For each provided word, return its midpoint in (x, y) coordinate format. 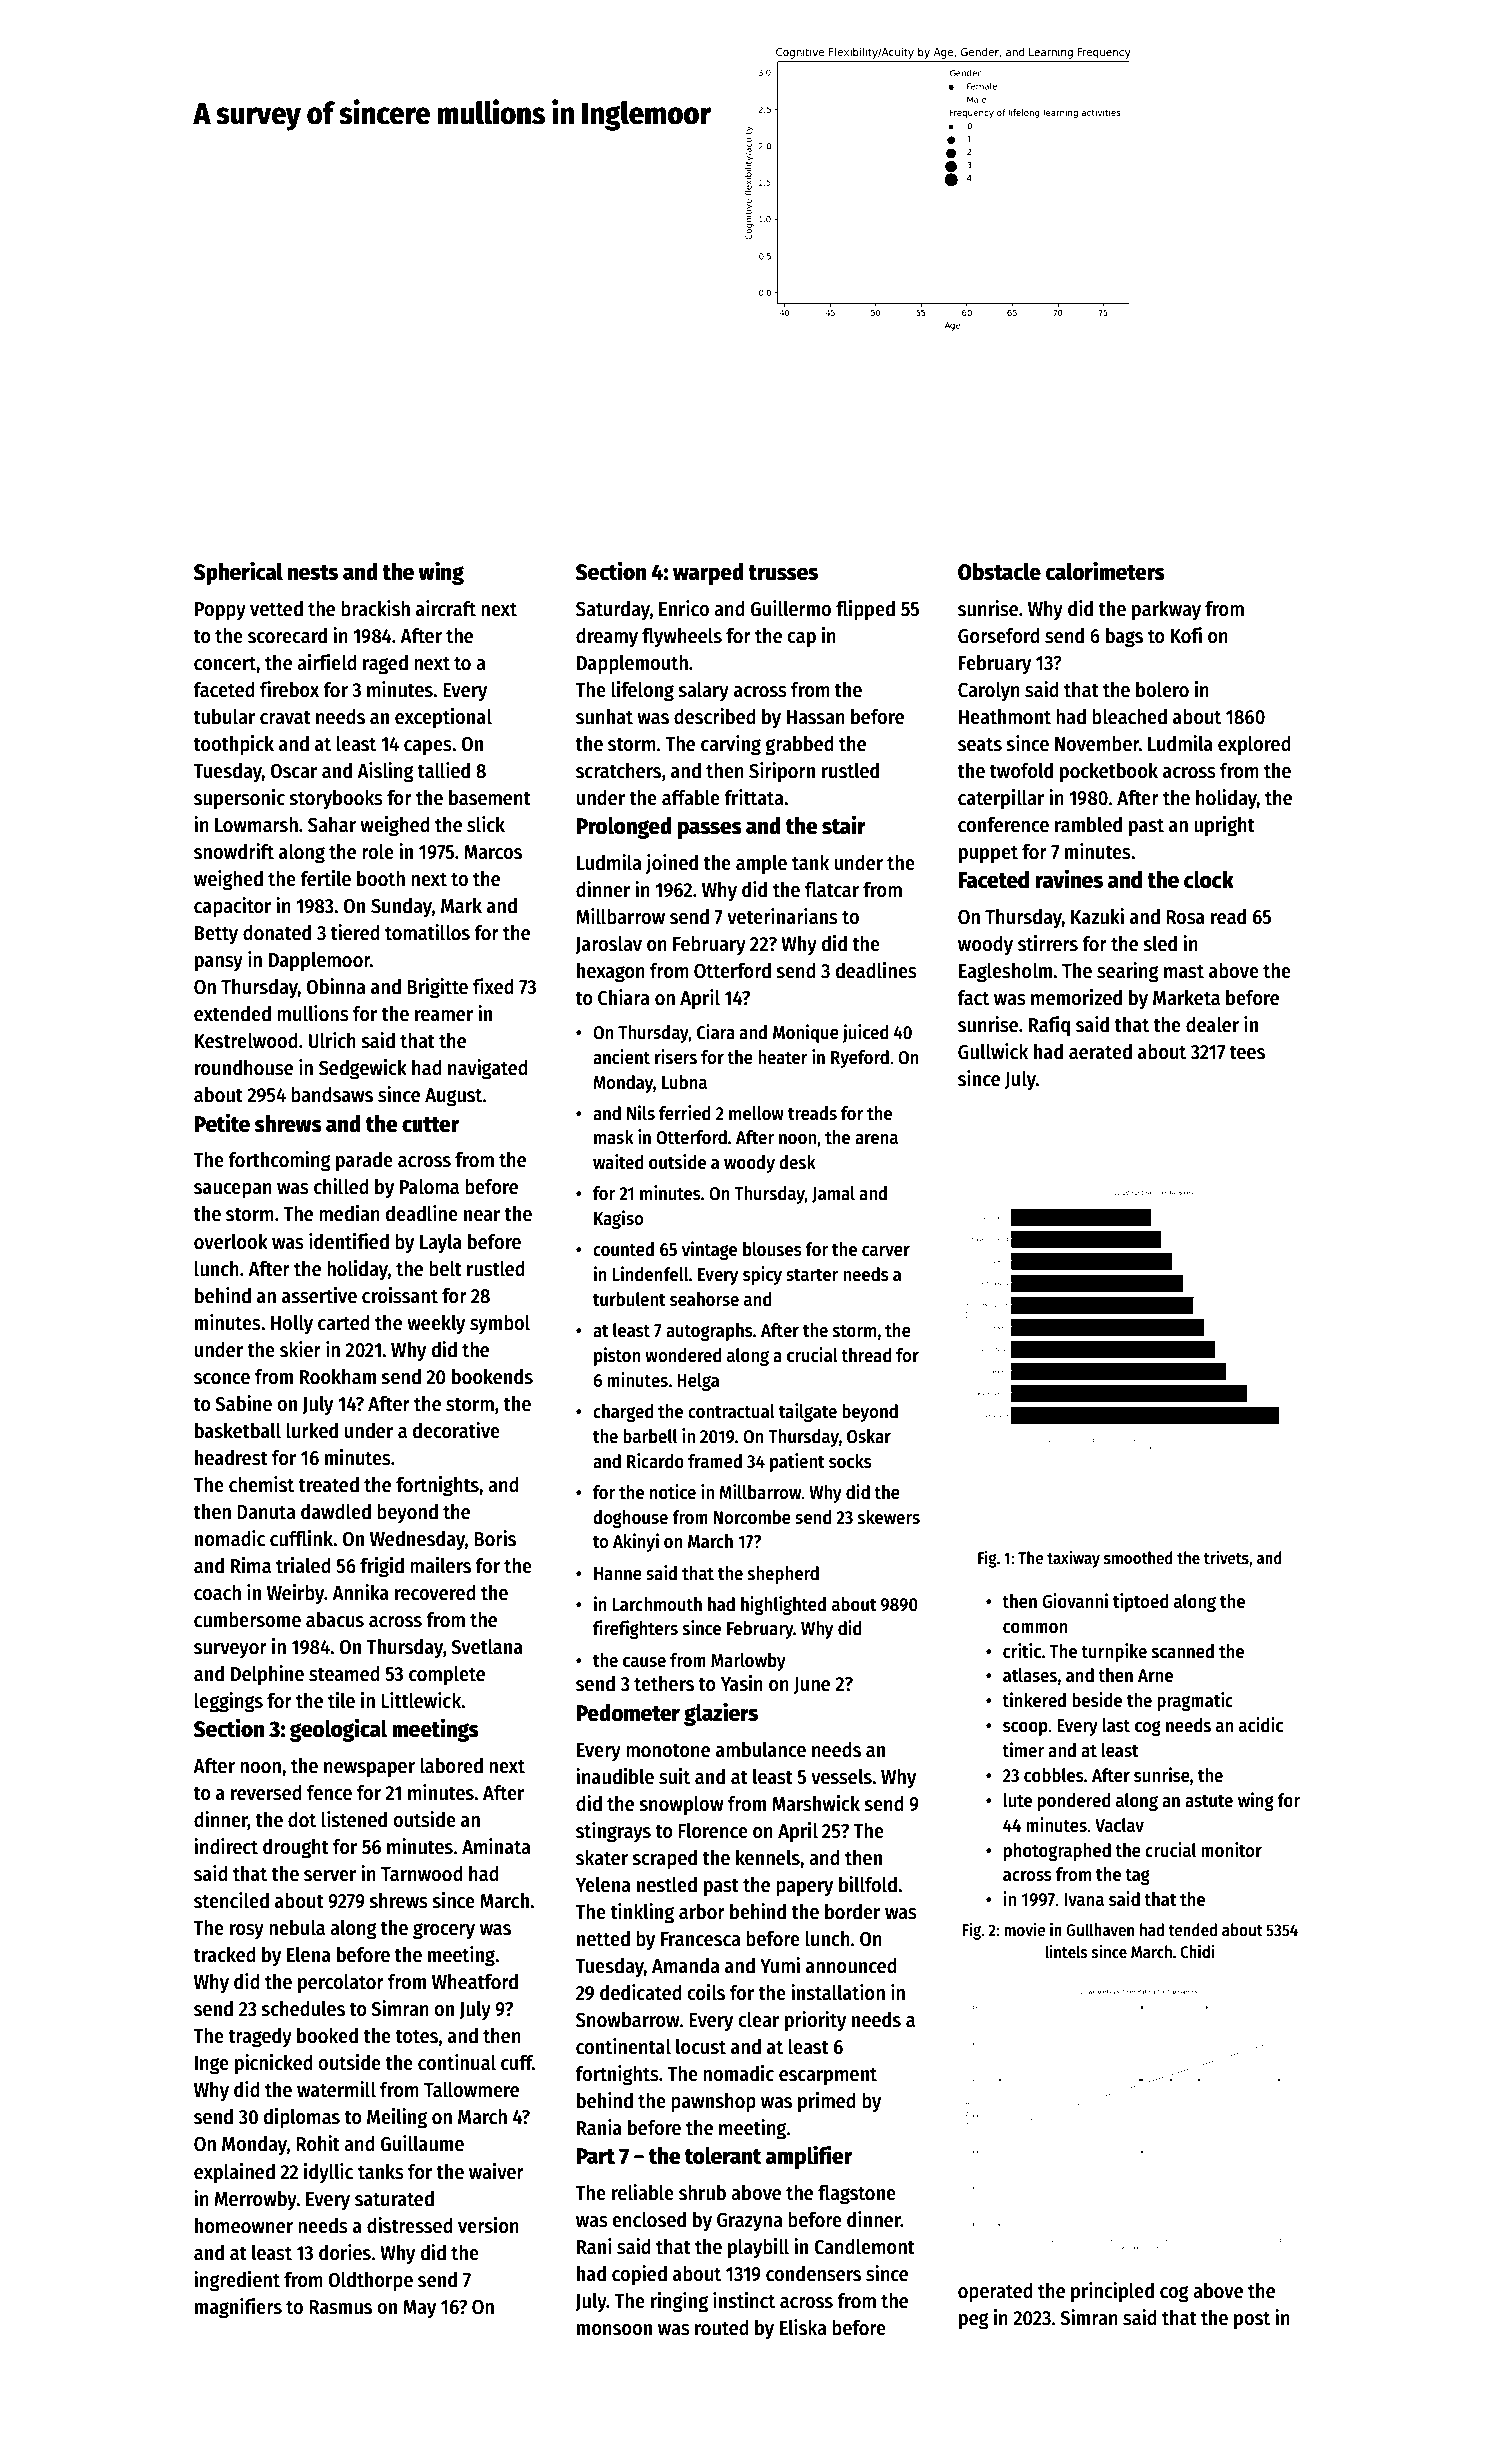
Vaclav (1119, 1825)
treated (328, 1485)
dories (345, 2252)
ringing (679, 2302)
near (482, 1216)
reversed (266, 1793)
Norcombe (752, 1517)
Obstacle (999, 572)
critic (1022, 1651)
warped (708, 574)
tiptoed (1141, 1602)
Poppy (220, 611)
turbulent (629, 1299)
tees (1247, 1052)
